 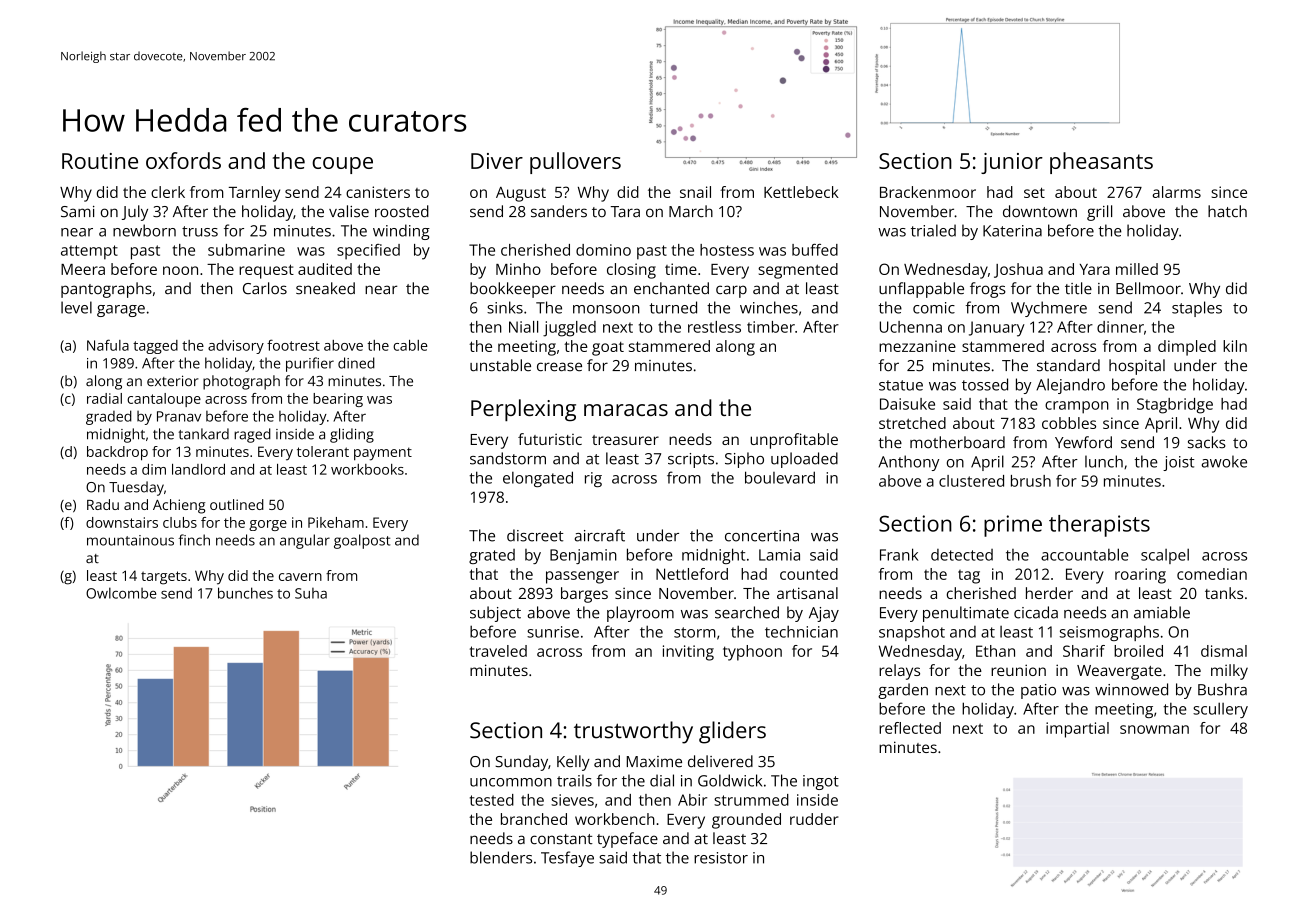 I want to click on Nafula, so click(x=108, y=345).
